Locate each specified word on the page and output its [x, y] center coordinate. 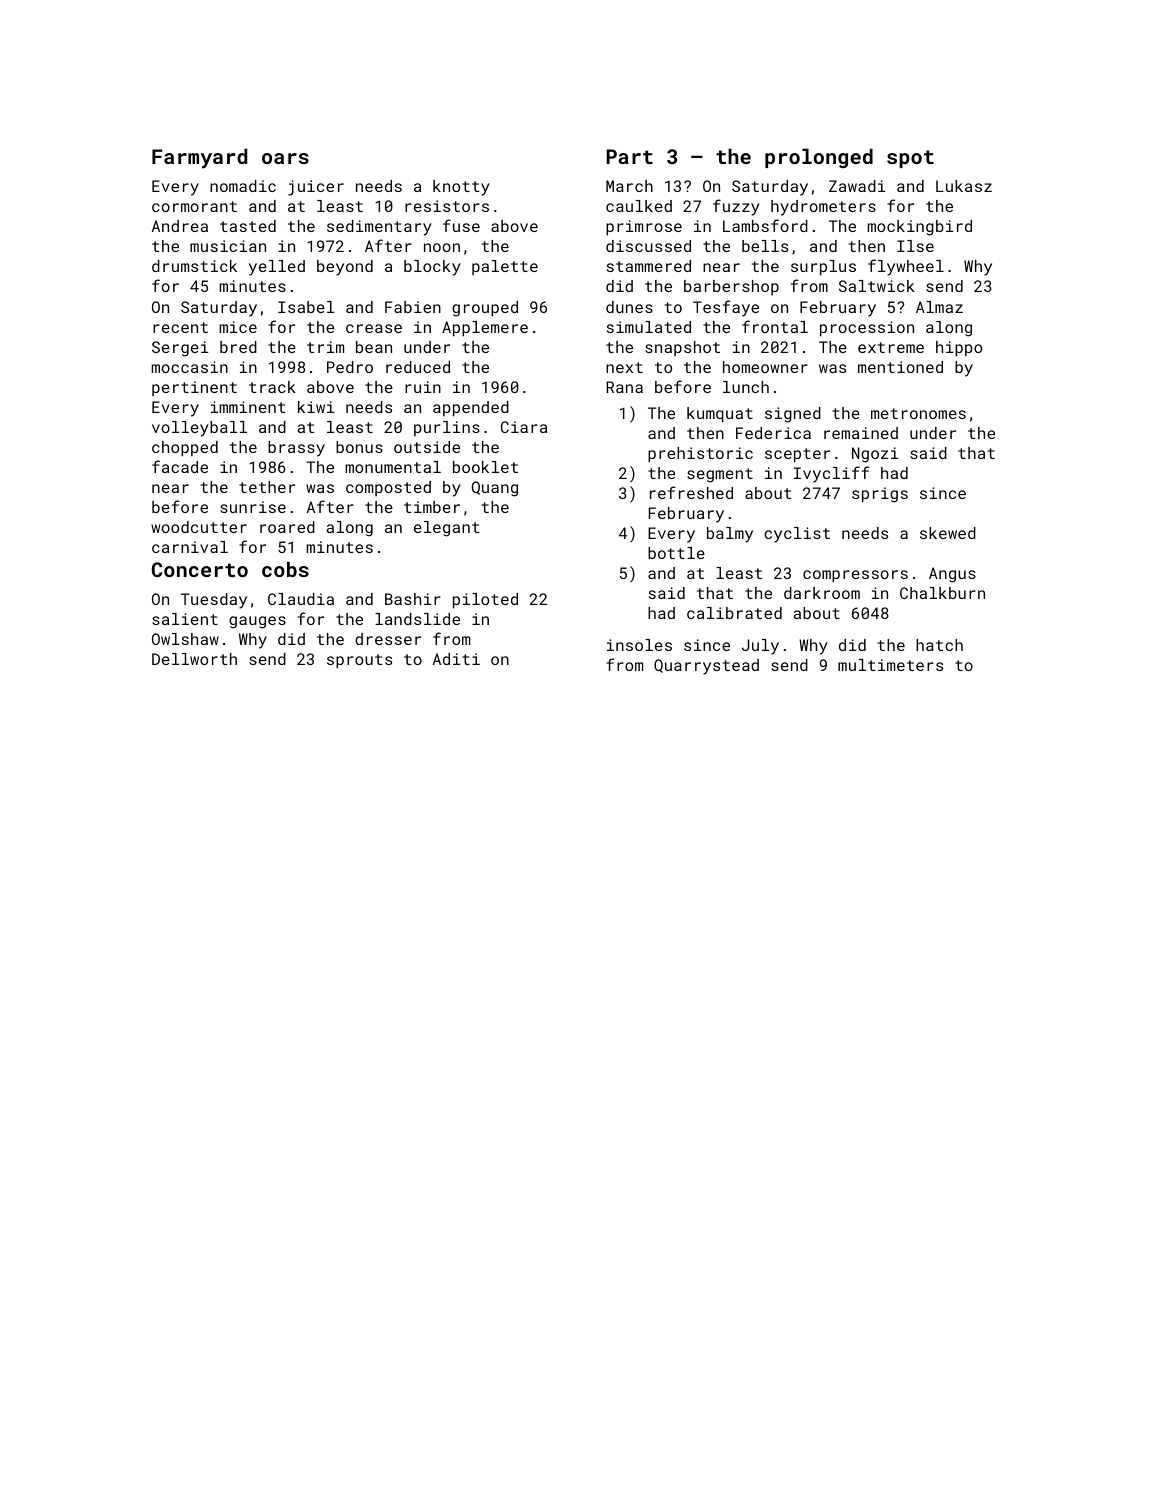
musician [228, 246]
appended [471, 409]
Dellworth [194, 659]
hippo [959, 349]
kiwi [316, 407]
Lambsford [765, 225]
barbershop [731, 287]
